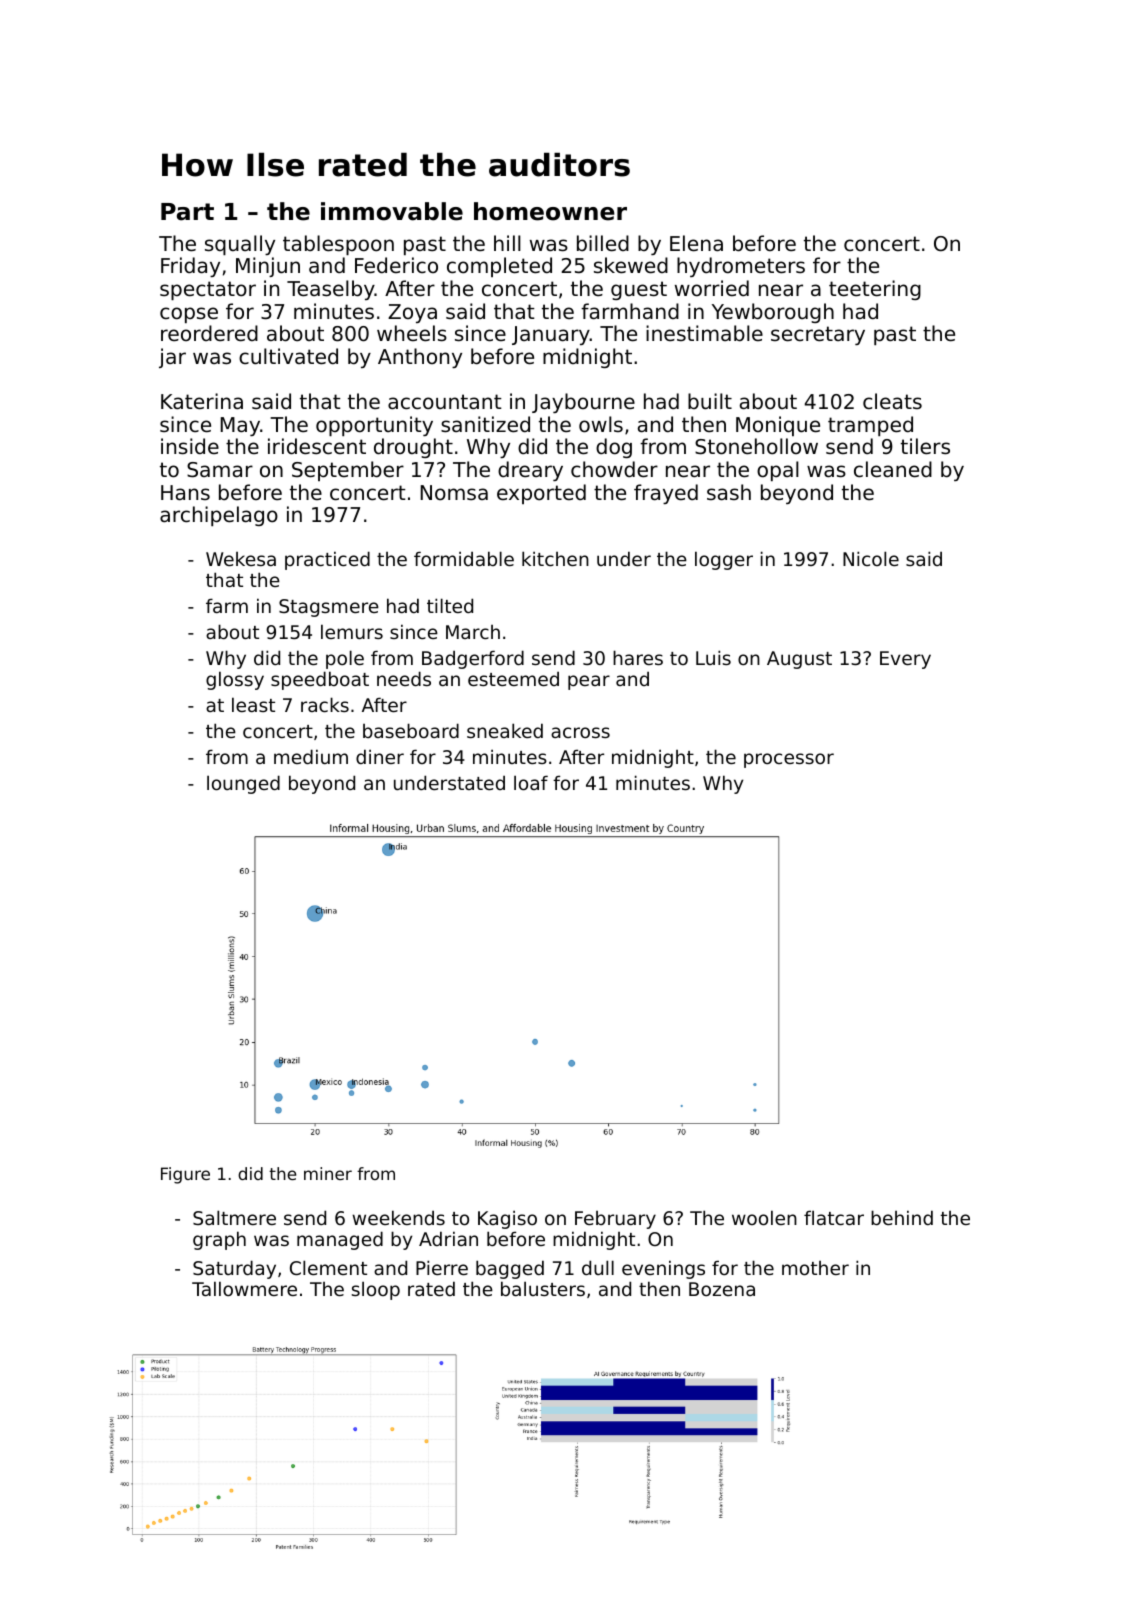 The width and height of the screenshot is (1131, 1606). Describe the element at coordinates (189, 315) in the screenshot. I see `copse` at that location.
